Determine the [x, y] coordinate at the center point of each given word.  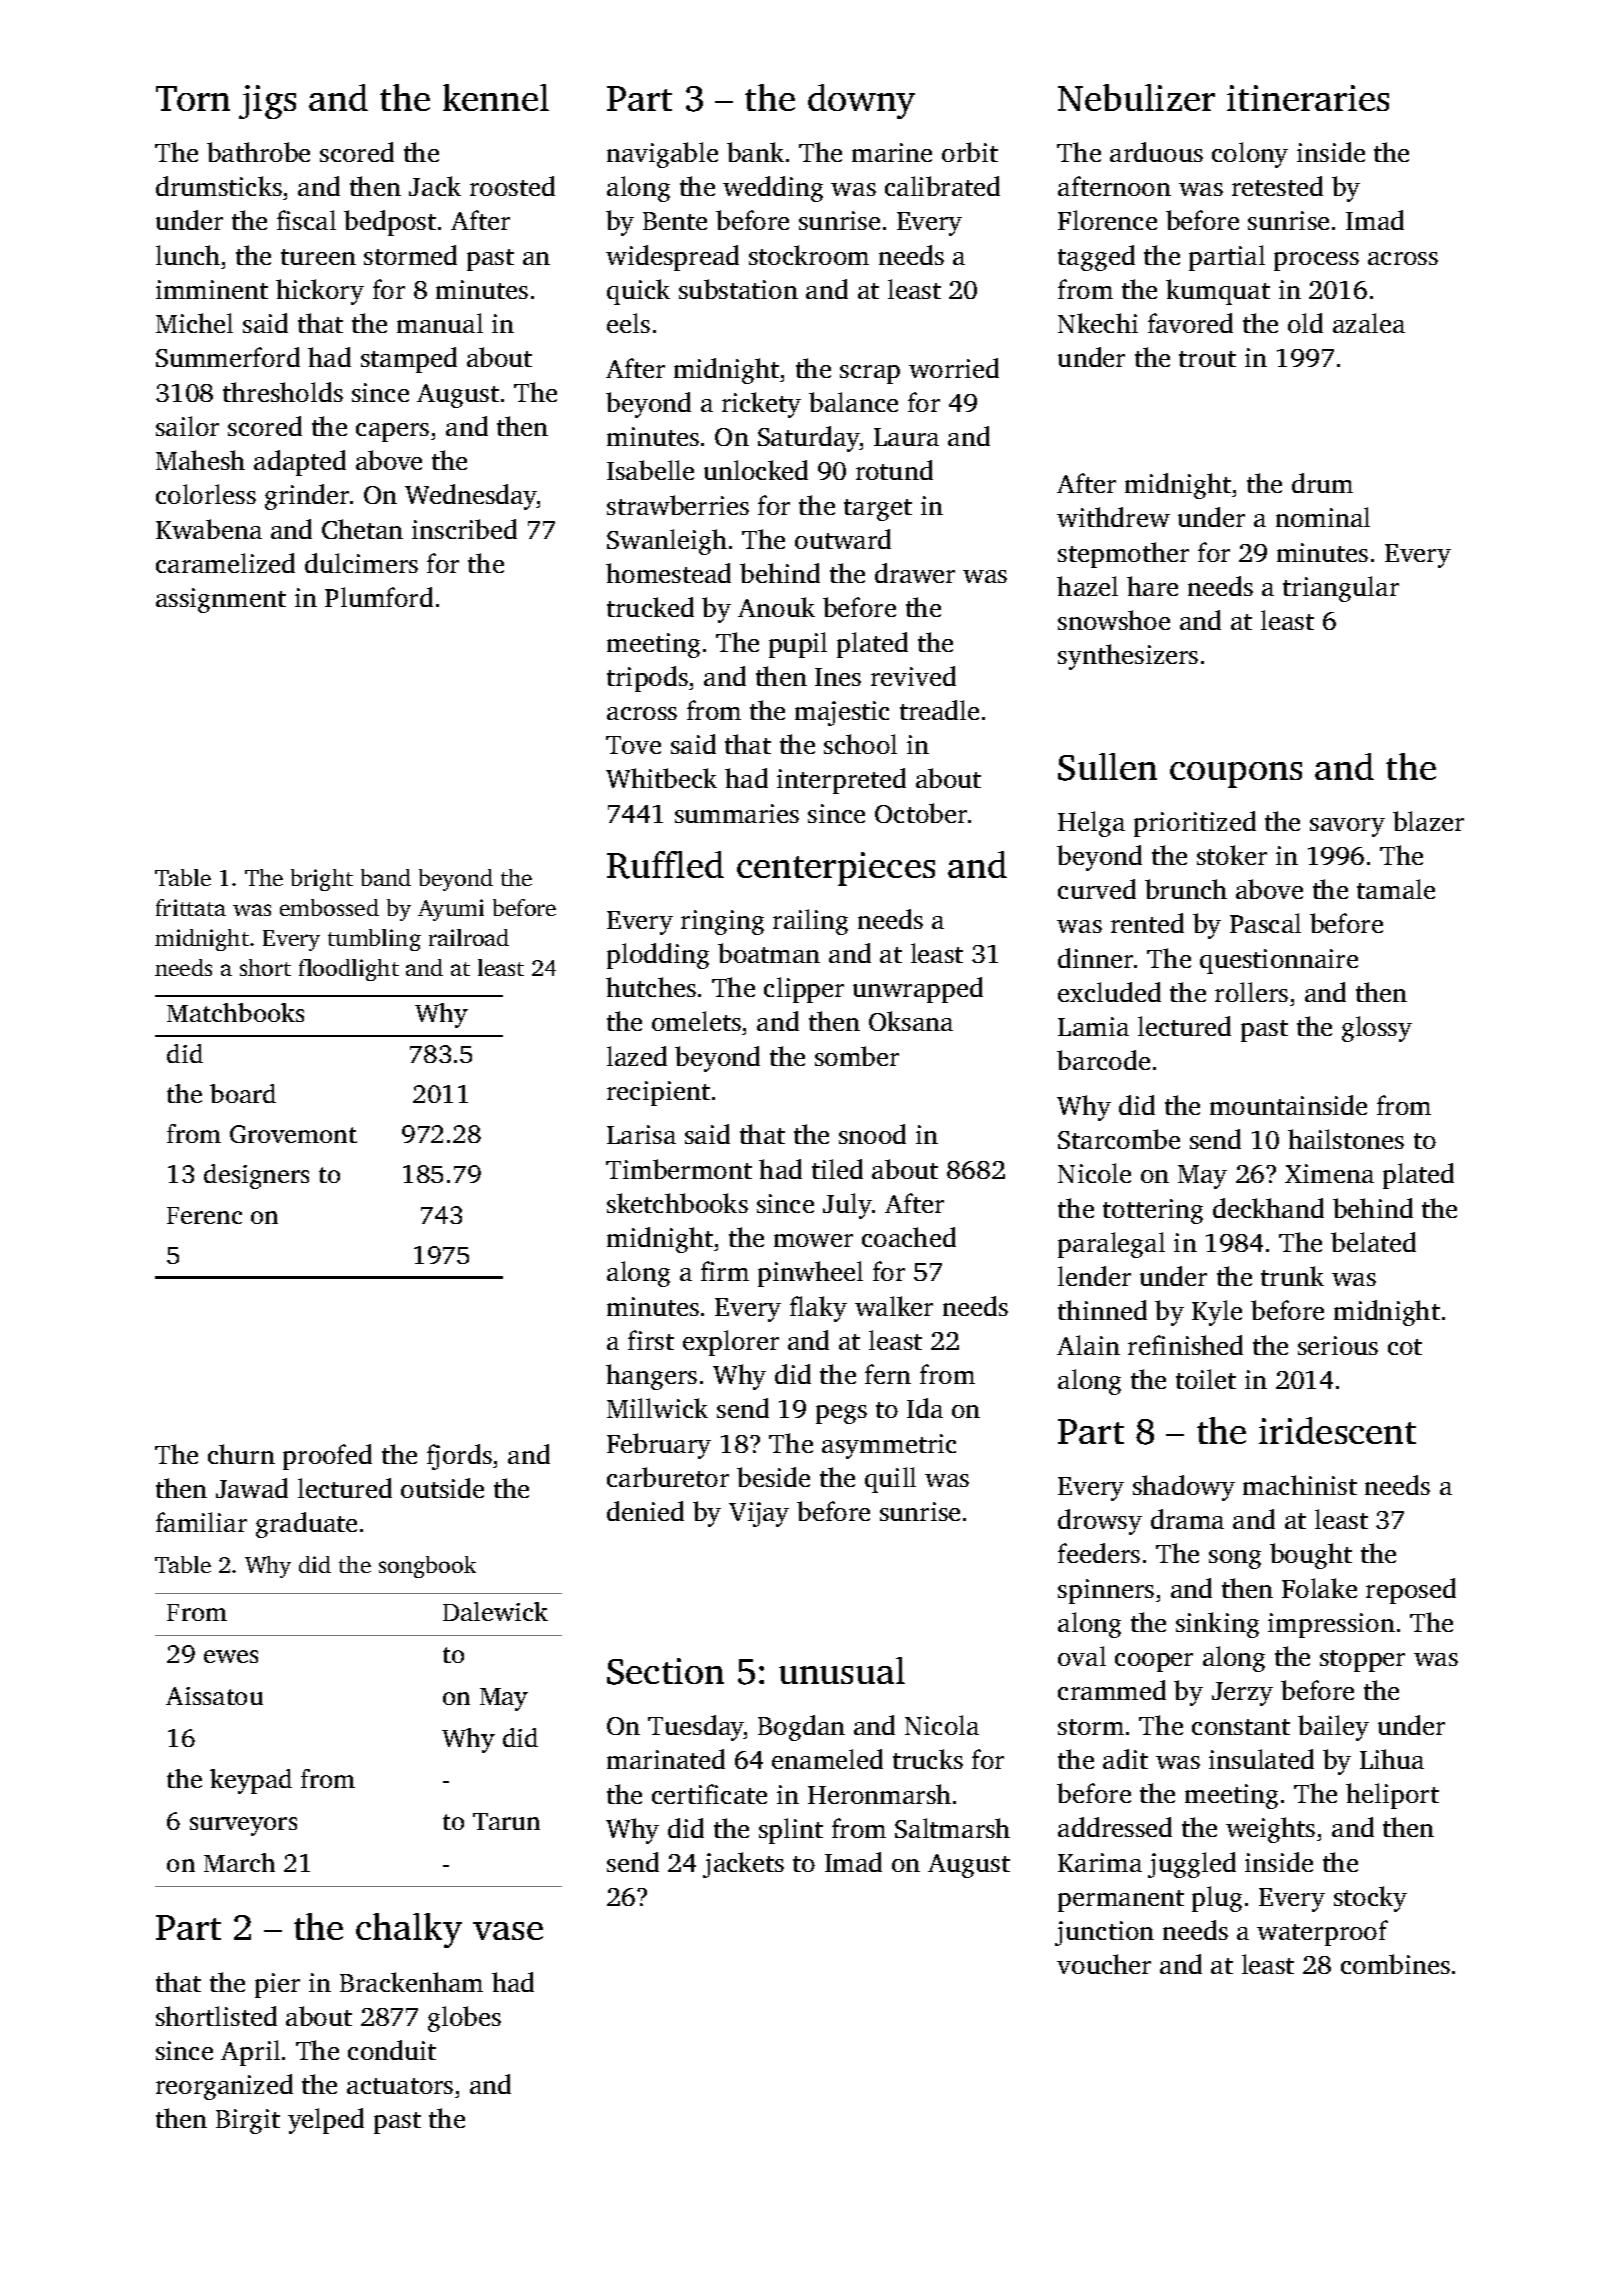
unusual [842, 1670]
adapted [300, 463]
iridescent [1337, 1430]
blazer [1428, 821]
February [659, 1446]
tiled [837, 1169]
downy [861, 101]
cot [1405, 1347]
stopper [1362, 1661]
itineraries [1308, 98]
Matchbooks [235, 1012]
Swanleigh [667, 542]
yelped [326, 2121]
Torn [193, 98]
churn [241, 1454]
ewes [231, 1656]
